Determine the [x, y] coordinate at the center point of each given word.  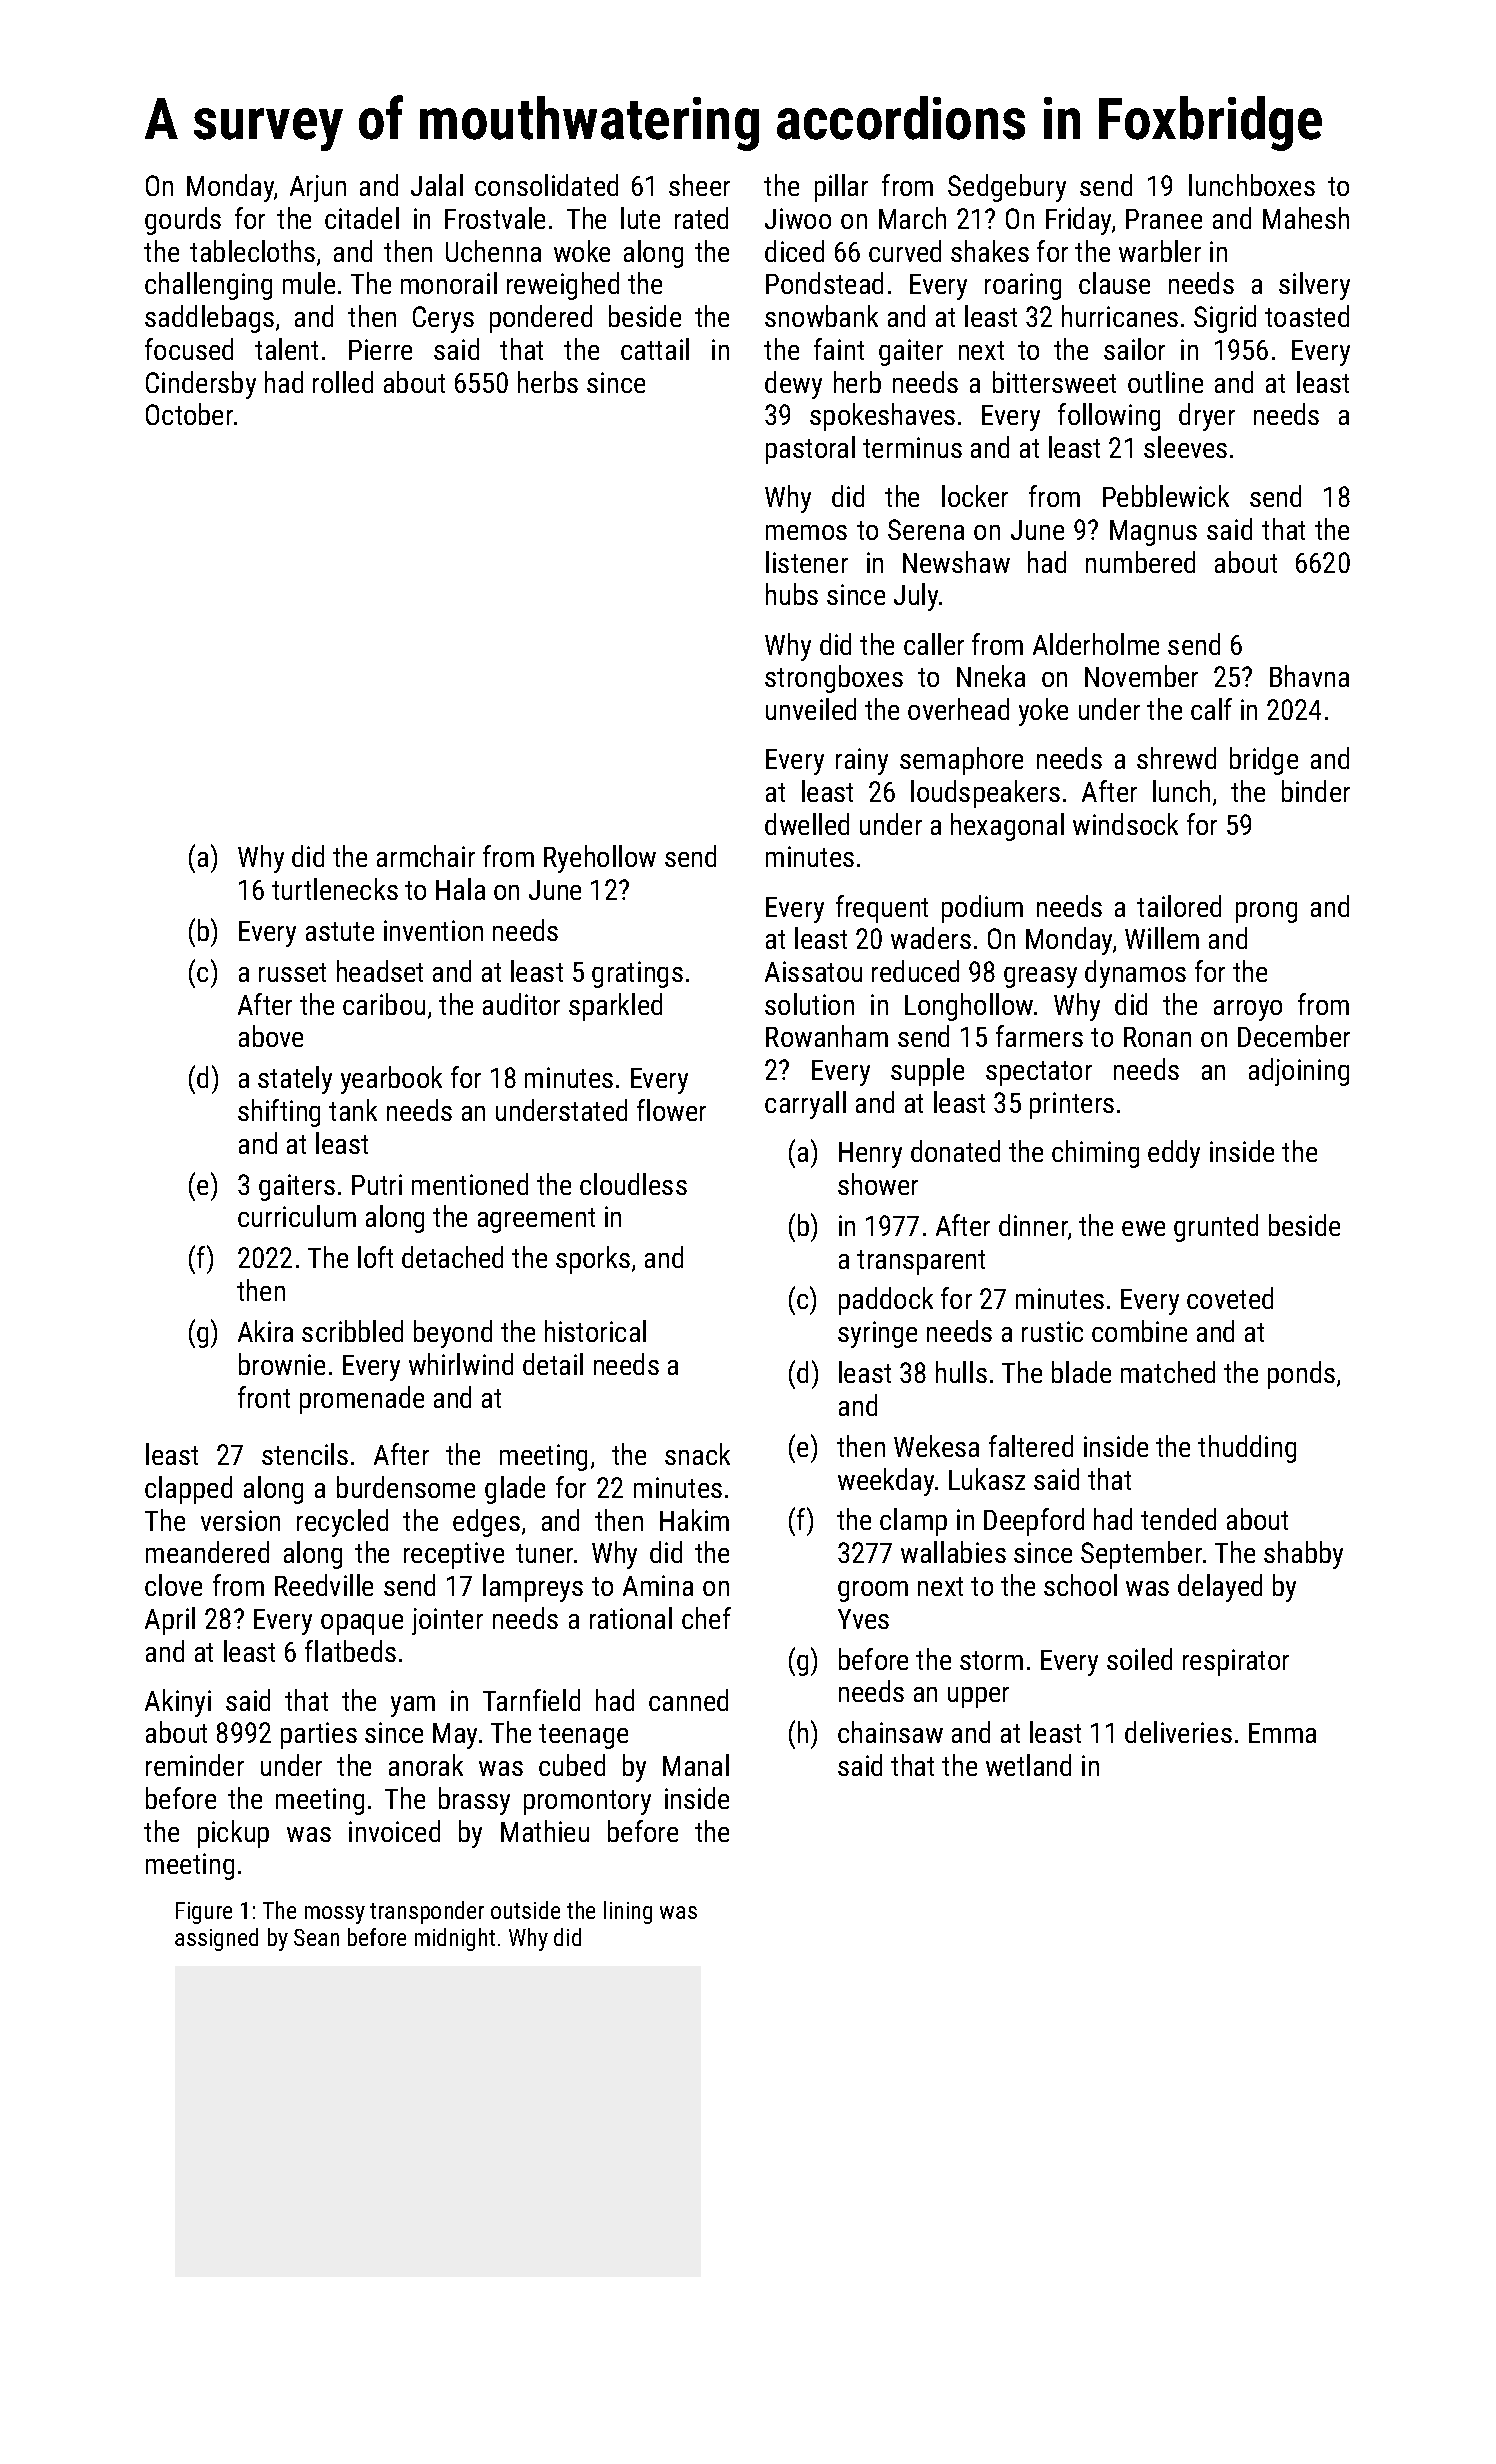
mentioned [470, 1184]
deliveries [1178, 1732]
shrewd [1176, 758]
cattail [655, 349]
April [170, 1621]
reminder [195, 1765]
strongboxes [834, 679]
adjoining [1299, 1072]
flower [671, 1110]
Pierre [380, 349]
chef [706, 1618]
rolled [343, 382]
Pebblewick [1166, 496]
